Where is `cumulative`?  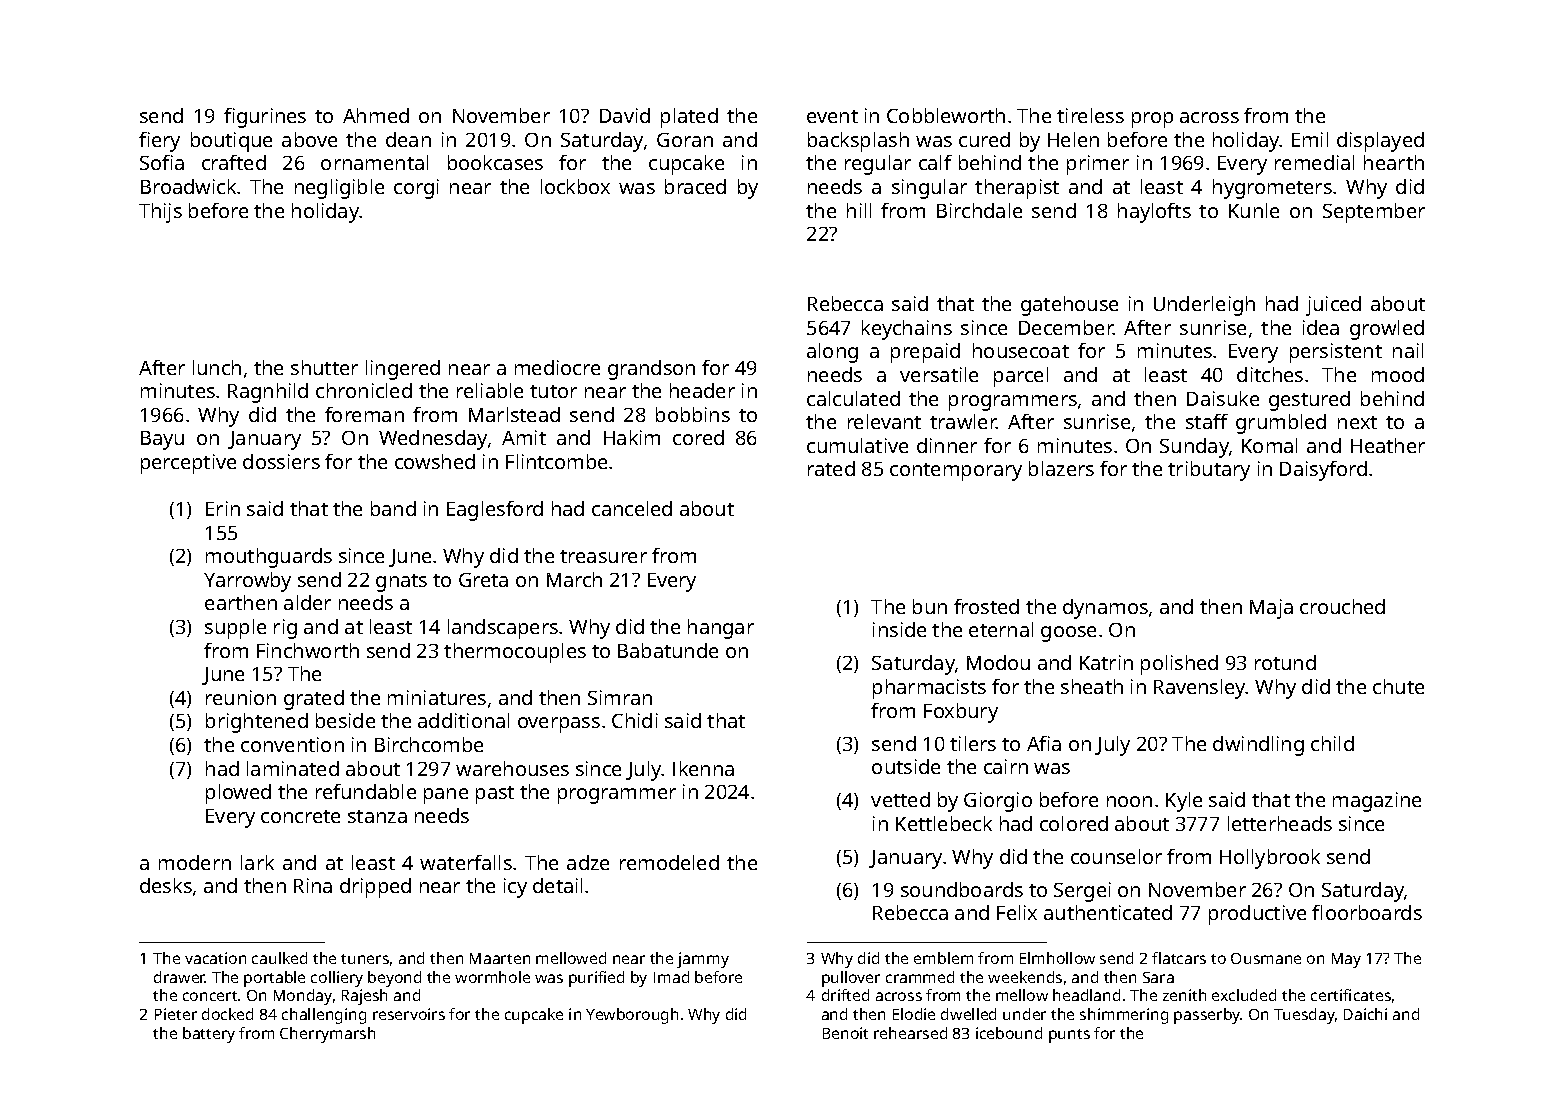
cumulative is located at coordinates (857, 445).
